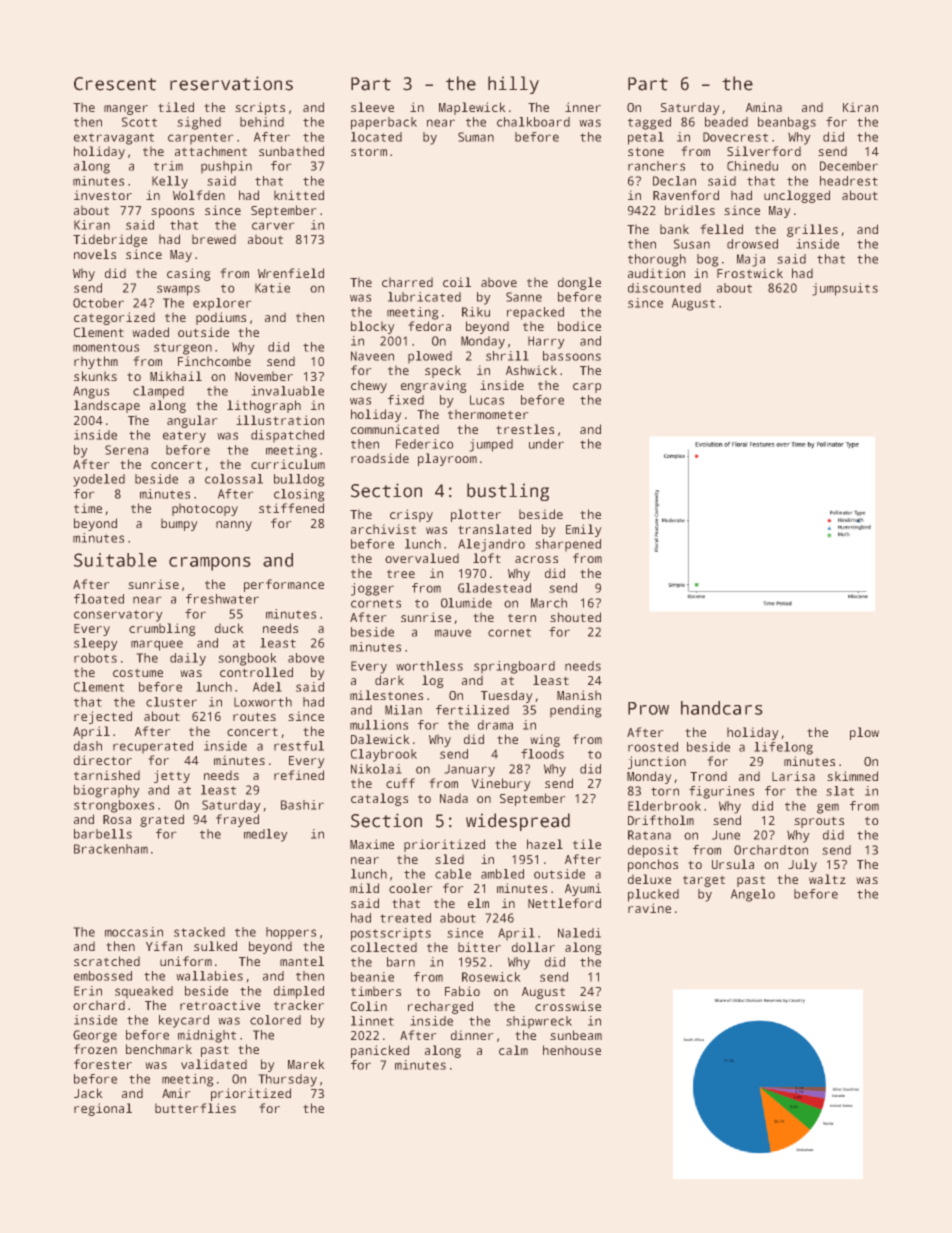 The height and width of the page is (1233, 952). Describe the element at coordinates (546, 444) in the page. I see `under` at that location.
